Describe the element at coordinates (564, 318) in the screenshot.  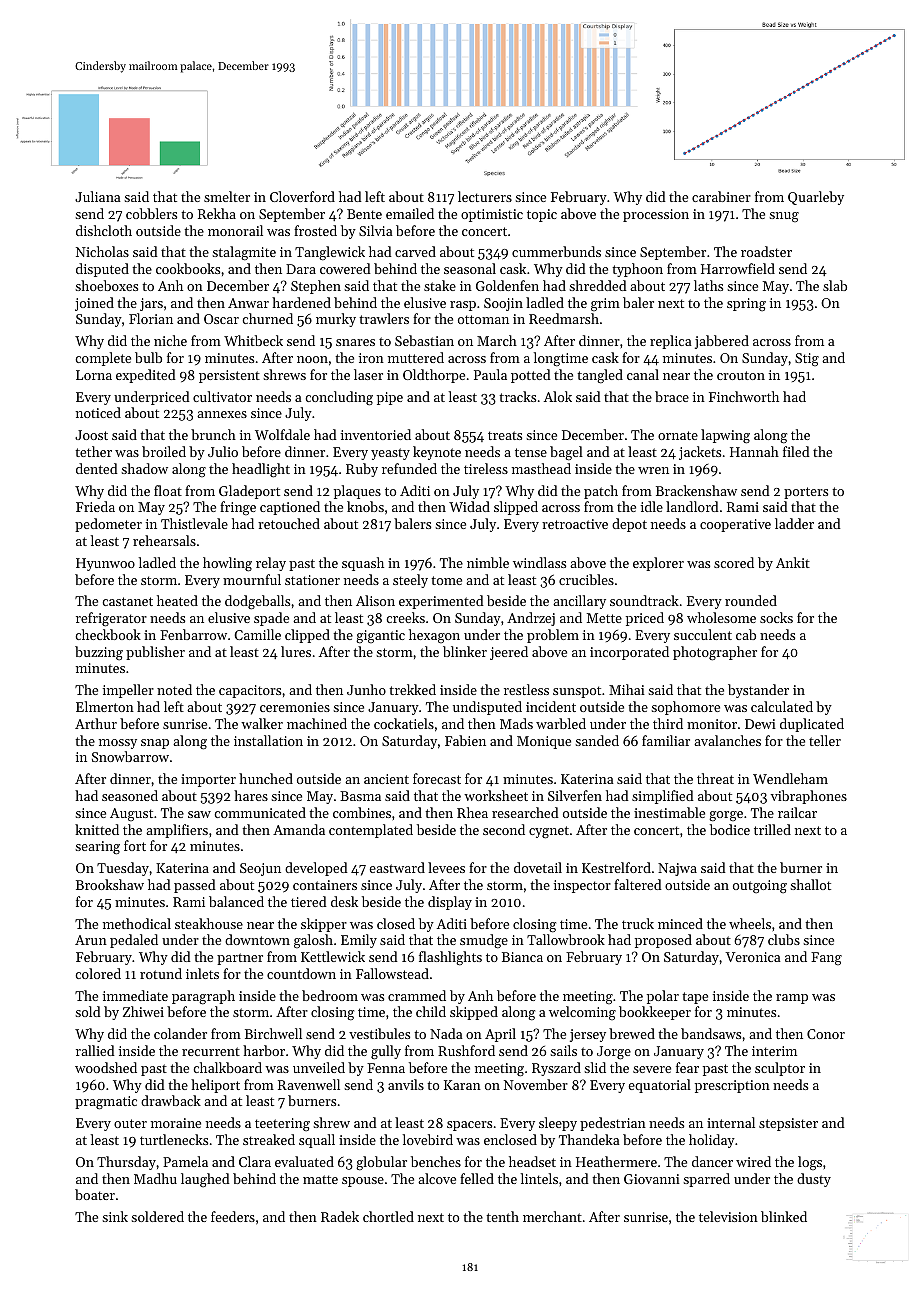
I see `Reedmarsh` at that location.
